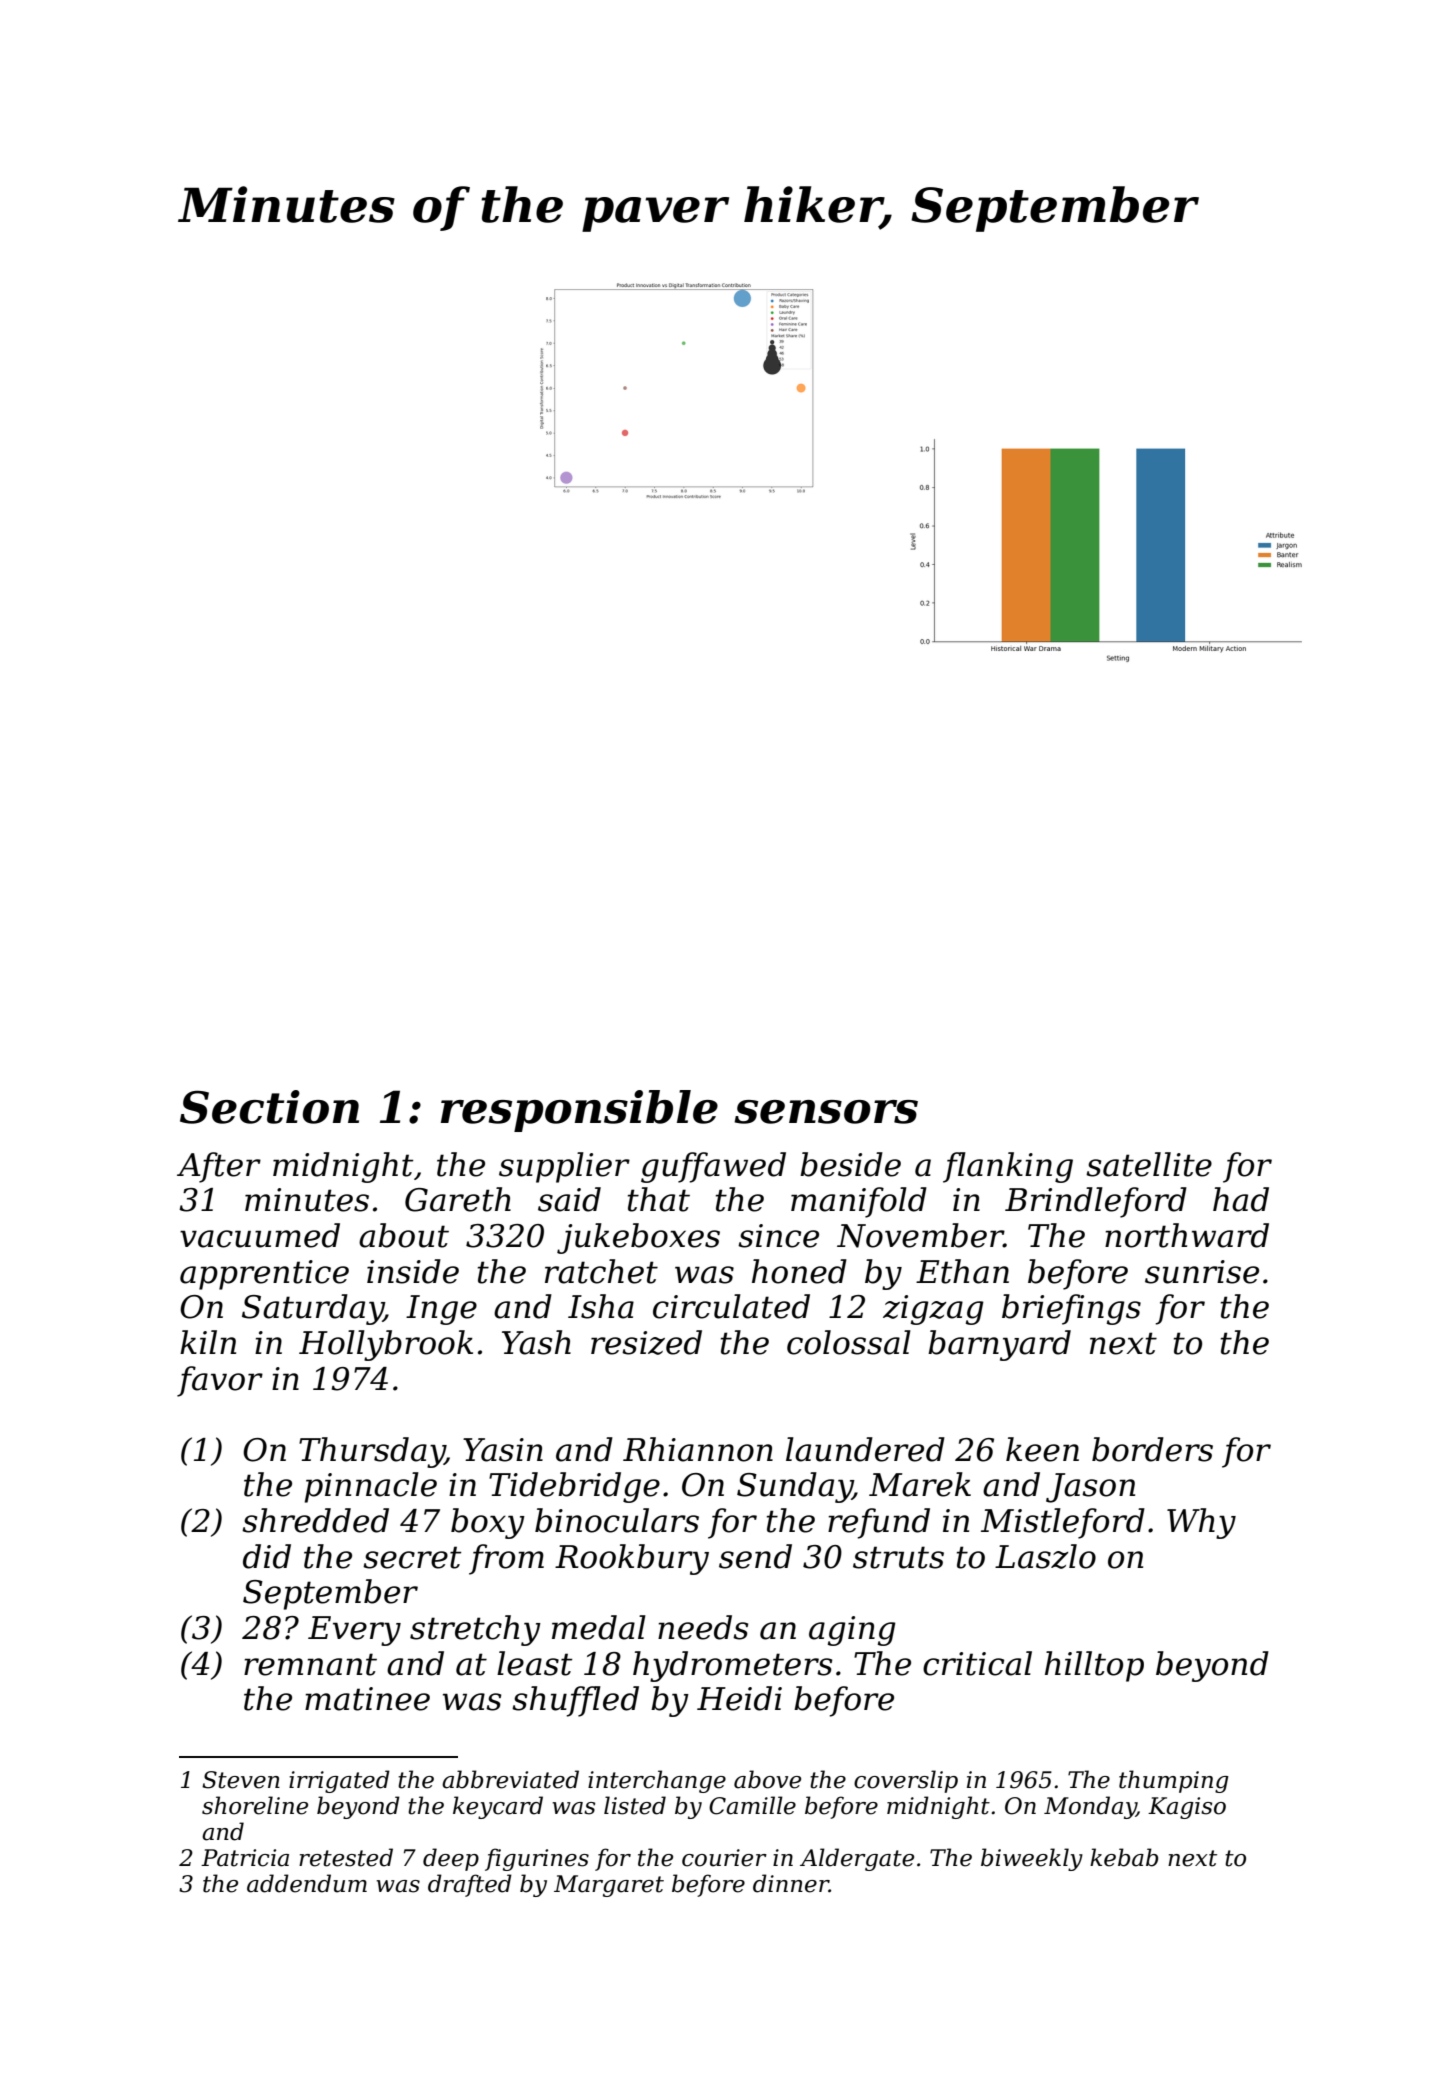  I want to click on kiln, so click(208, 1342).
